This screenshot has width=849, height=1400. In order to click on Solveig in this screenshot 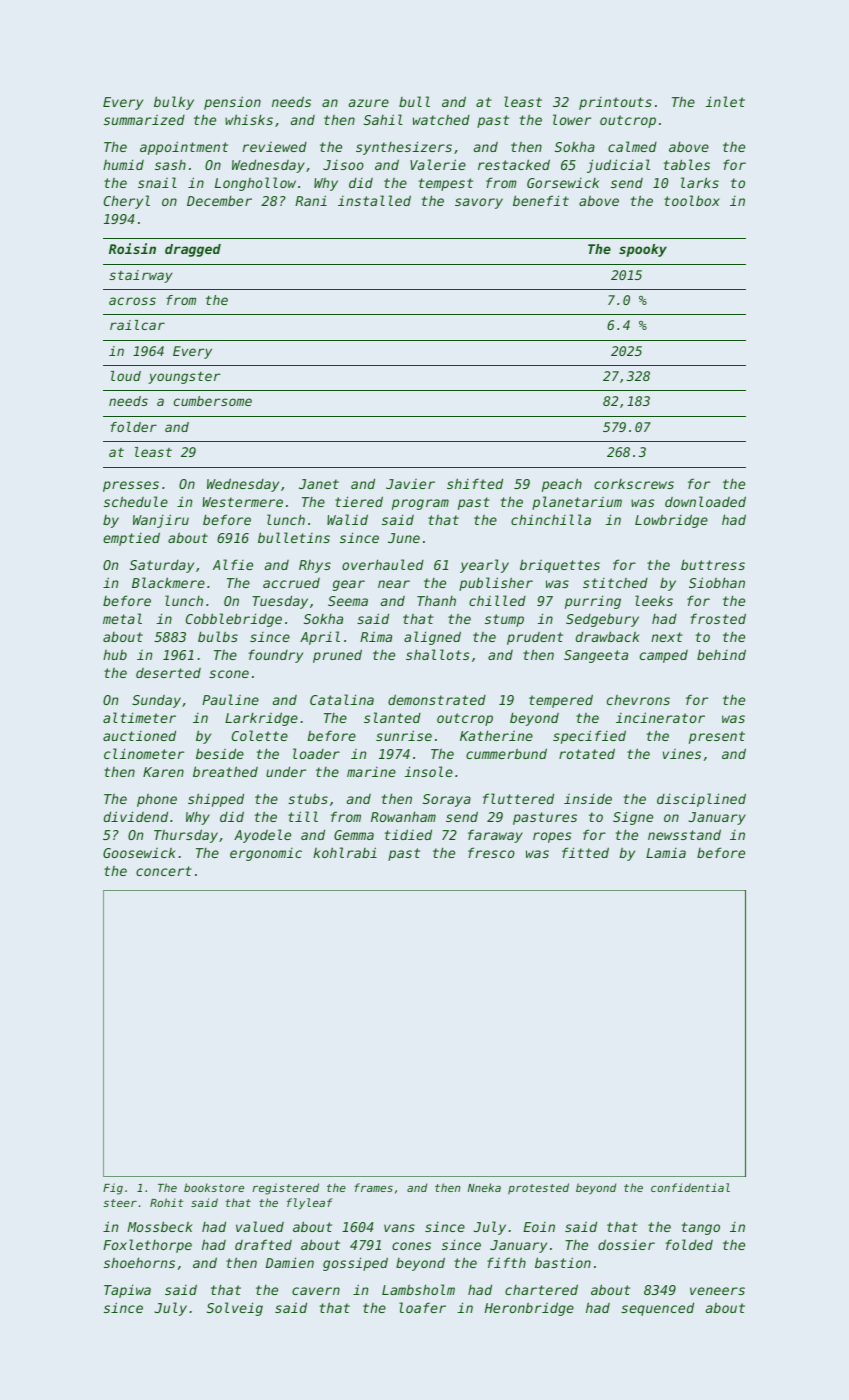, I will do `click(235, 1309)`.
